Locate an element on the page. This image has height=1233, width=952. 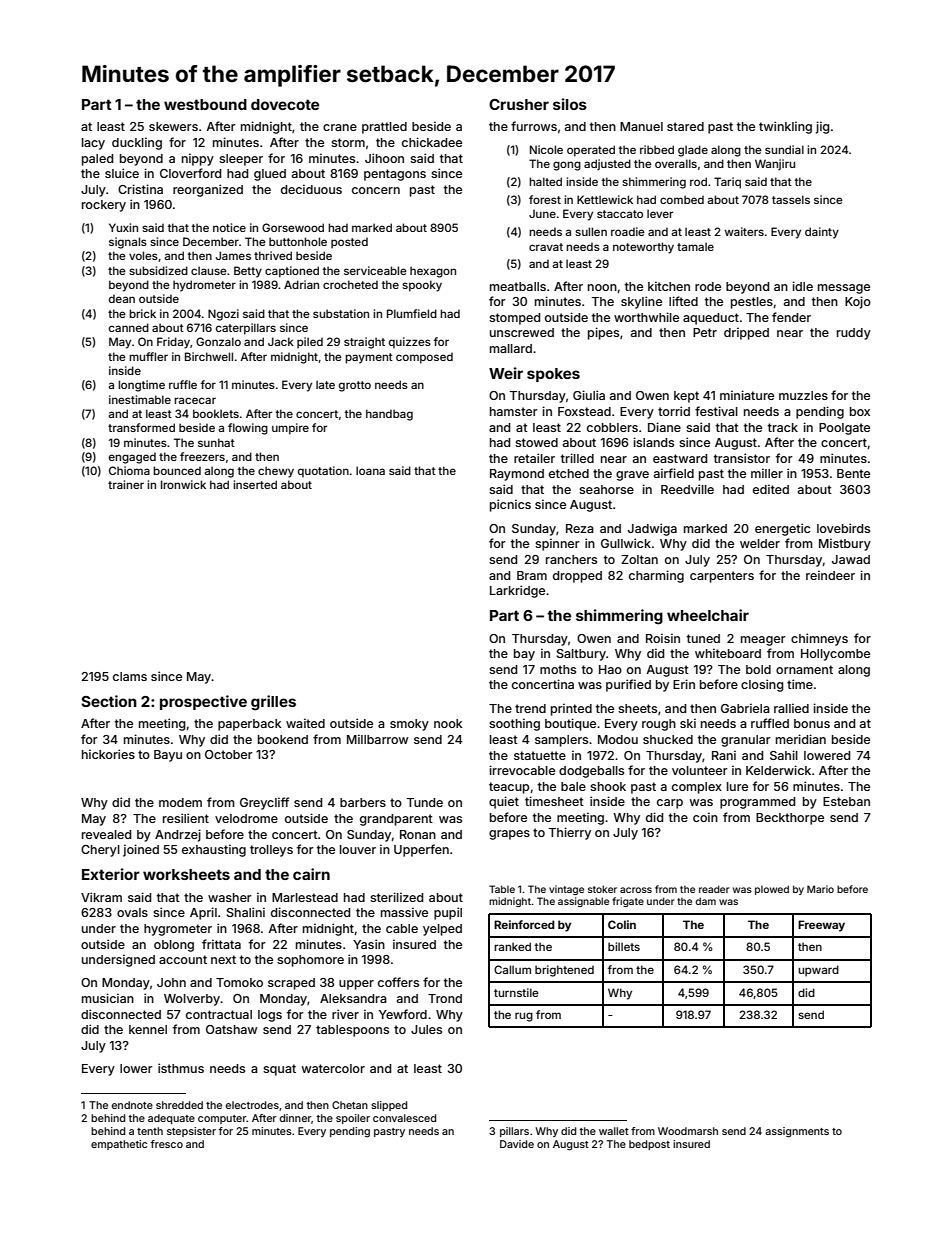
edited is located at coordinates (771, 489).
